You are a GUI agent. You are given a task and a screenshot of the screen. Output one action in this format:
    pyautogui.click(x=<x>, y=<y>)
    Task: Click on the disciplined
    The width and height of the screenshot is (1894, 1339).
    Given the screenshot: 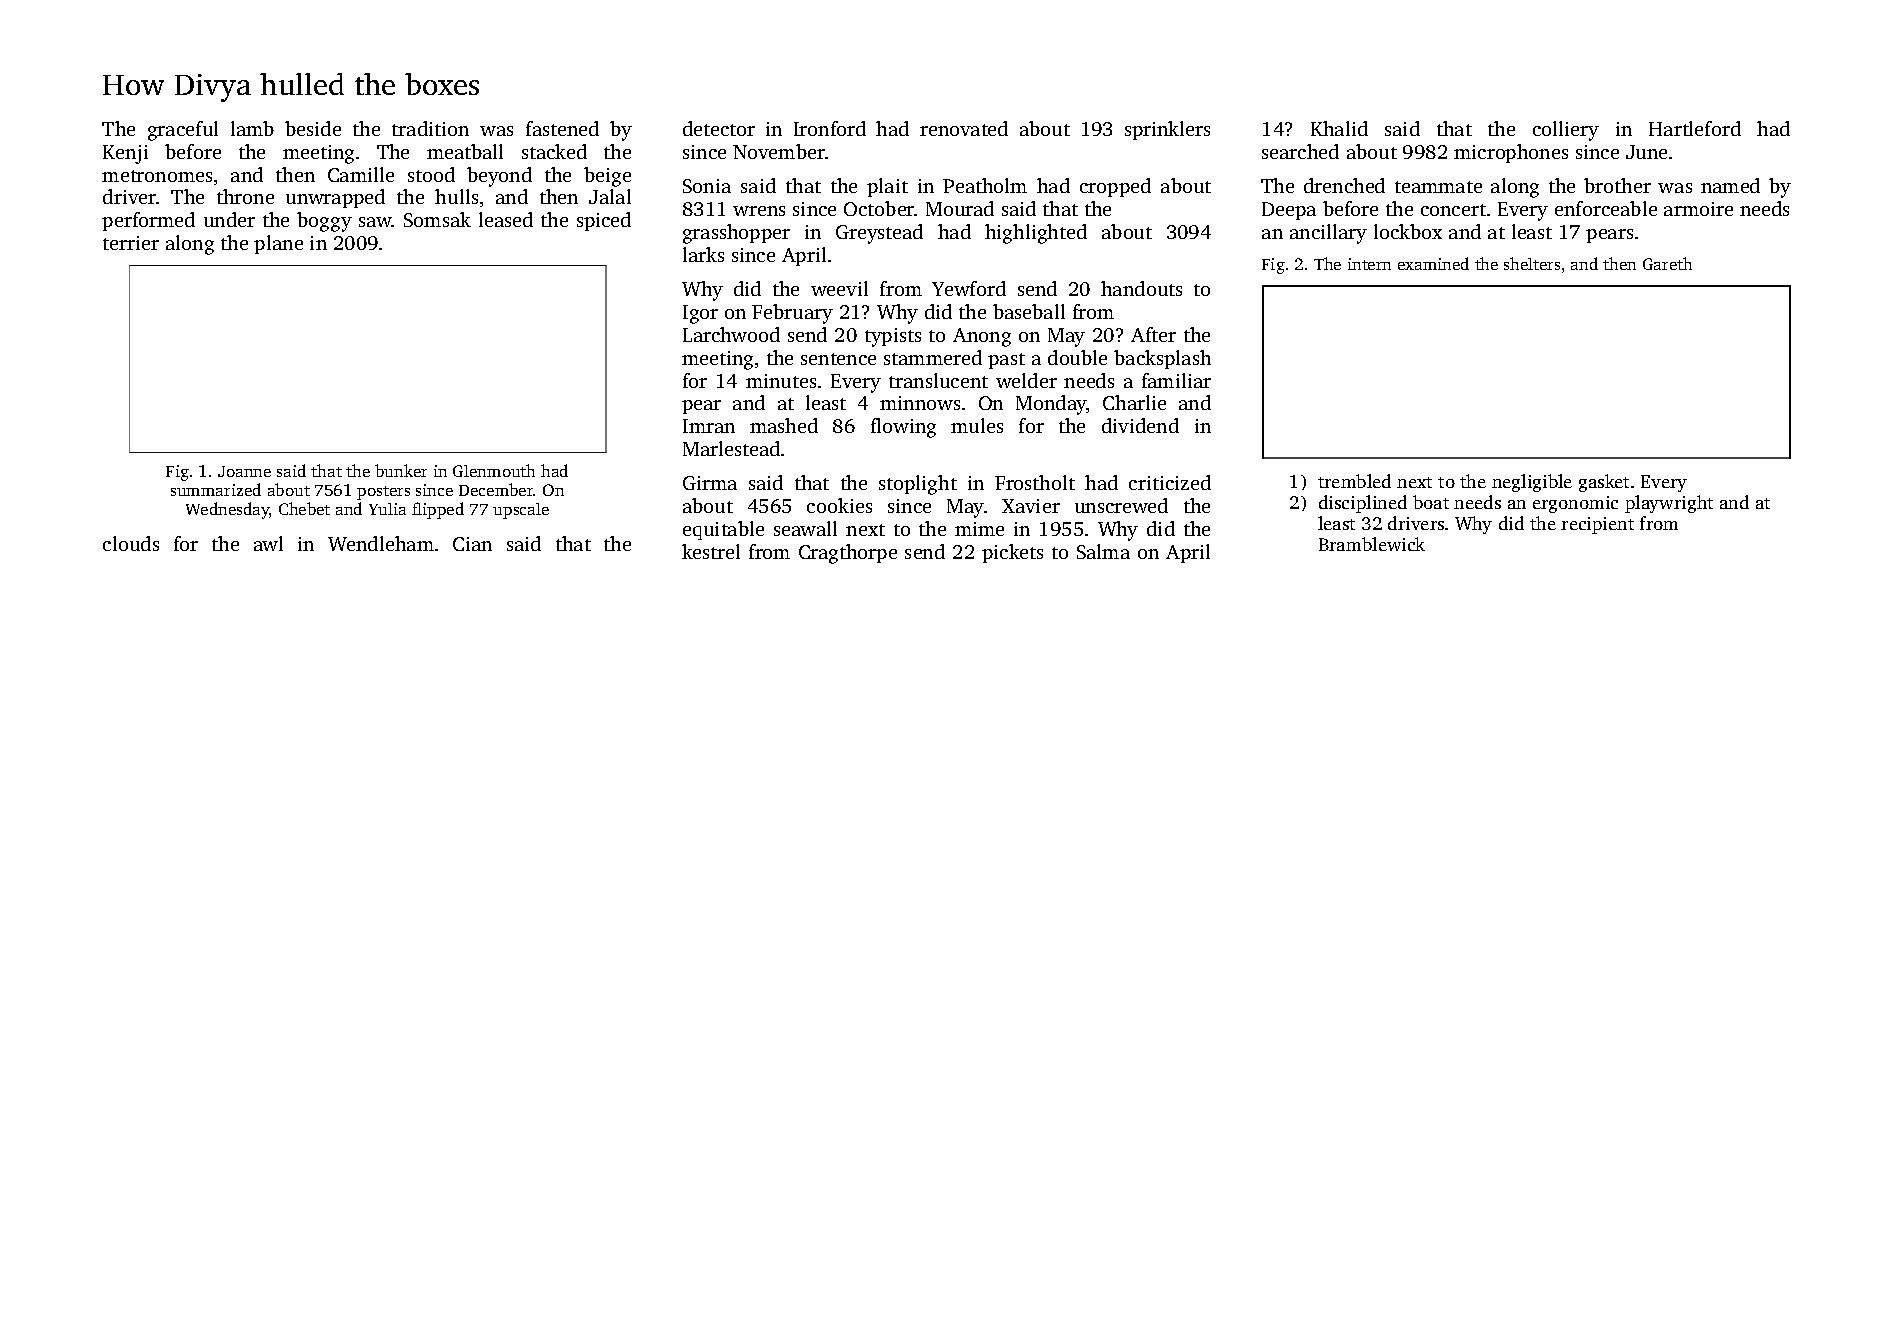 What is the action you would take?
    pyautogui.click(x=1363, y=504)
